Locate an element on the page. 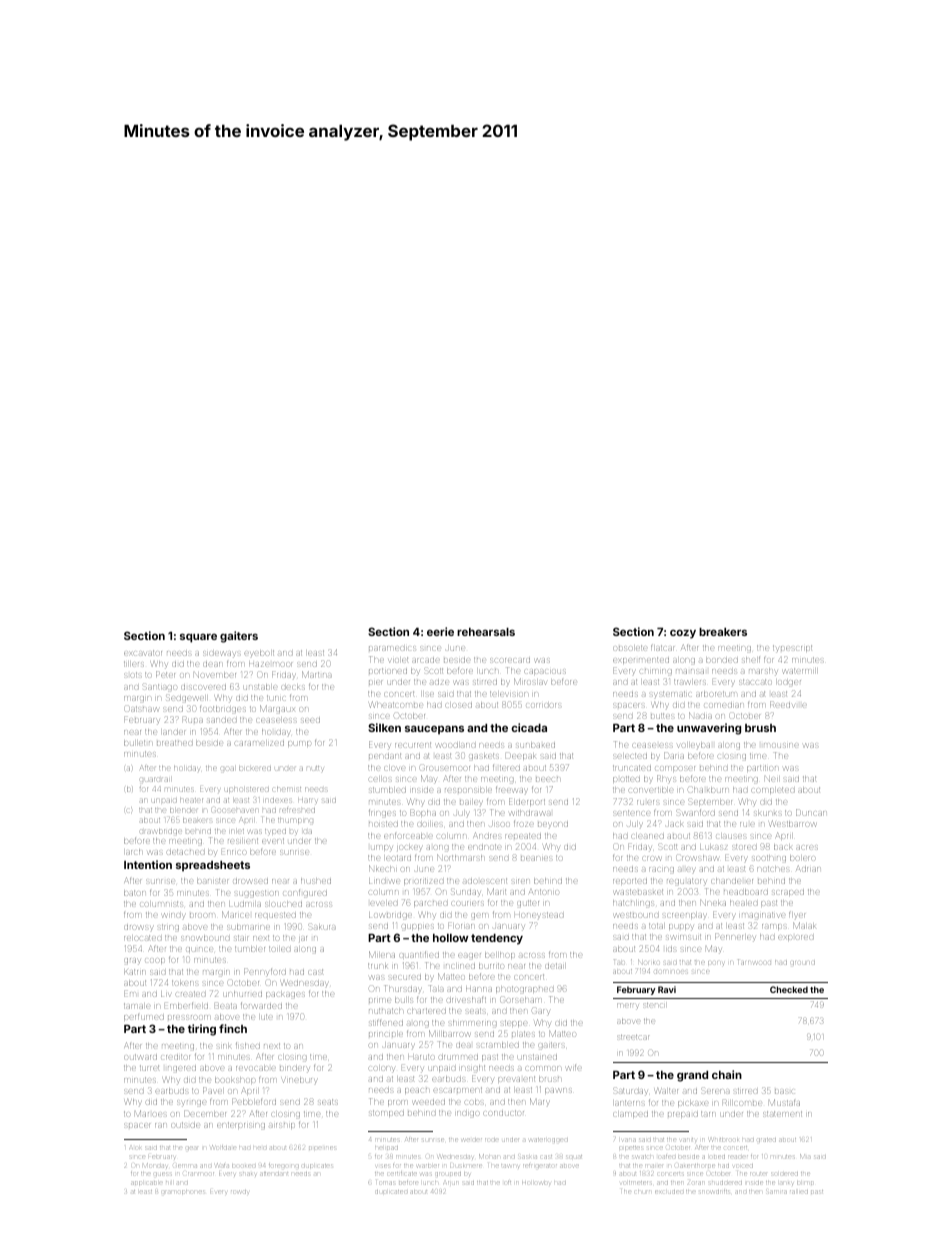 The width and height of the page is (952, 1233). wastebasket is located at coordinates (638, 892).
